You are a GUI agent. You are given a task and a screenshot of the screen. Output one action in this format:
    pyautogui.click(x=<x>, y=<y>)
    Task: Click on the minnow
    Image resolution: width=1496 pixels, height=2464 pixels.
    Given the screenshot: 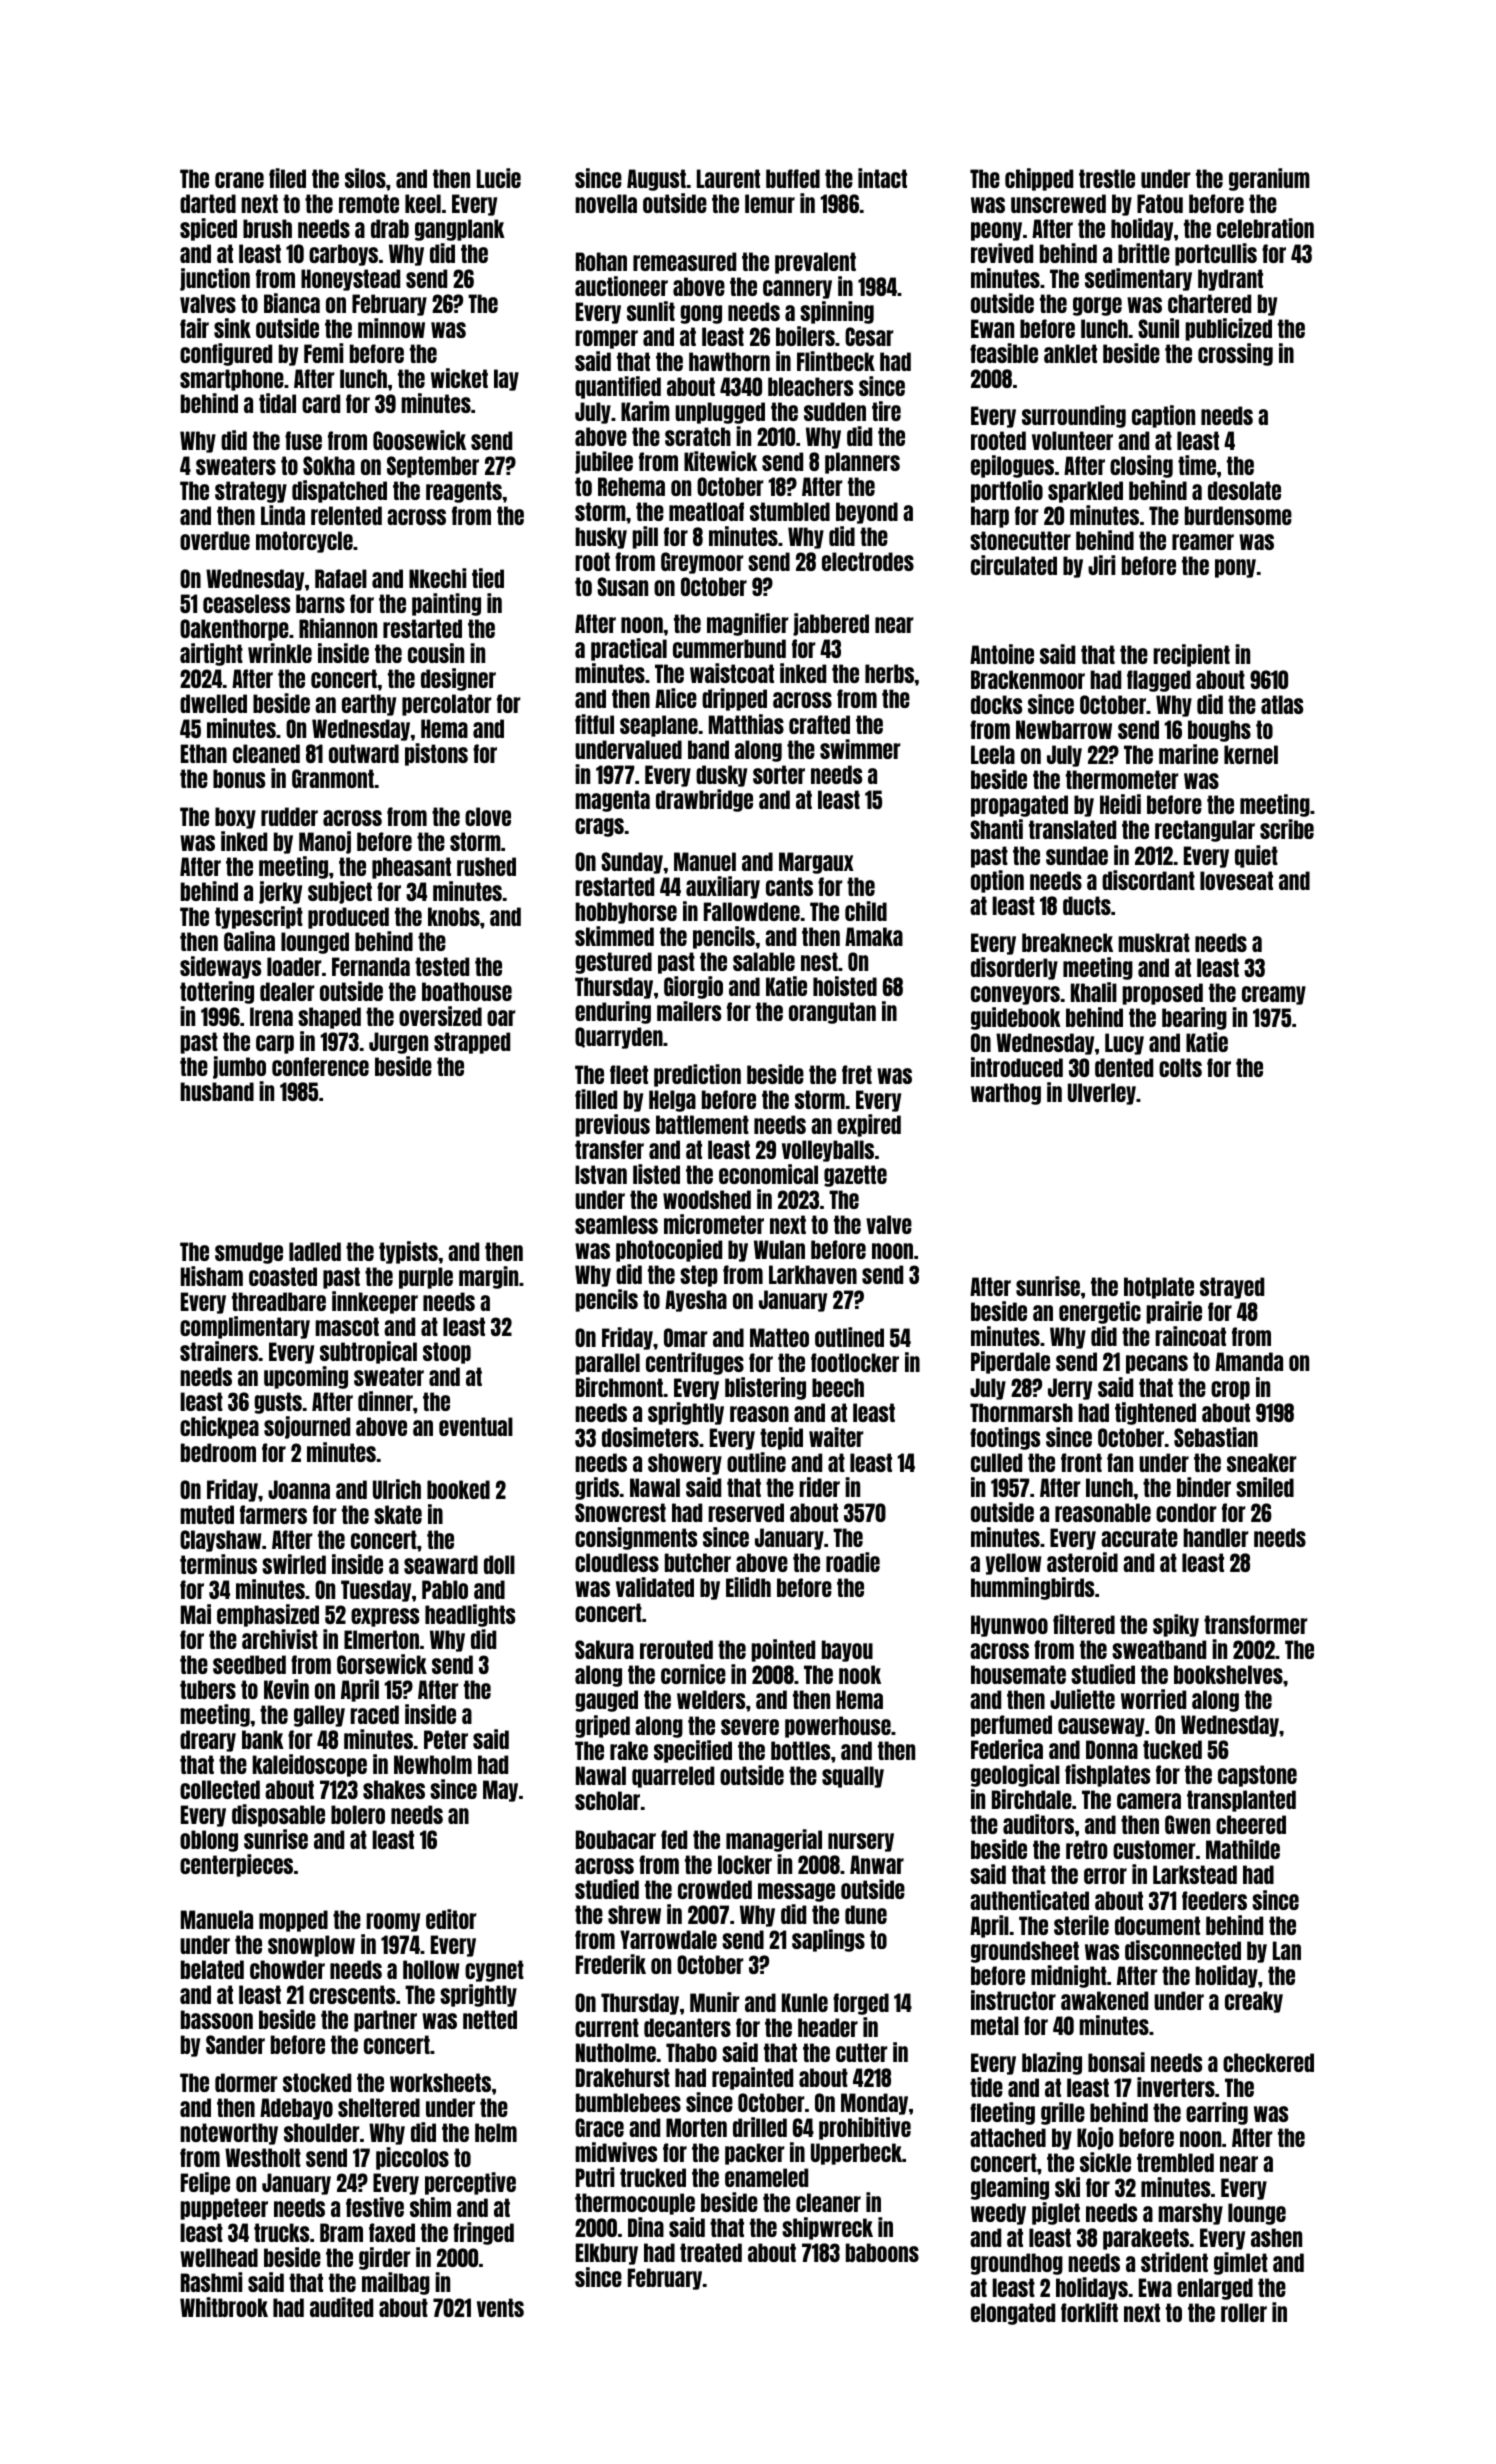 What is the action you would take?
    pyautogui.click(x=391, y=328)
